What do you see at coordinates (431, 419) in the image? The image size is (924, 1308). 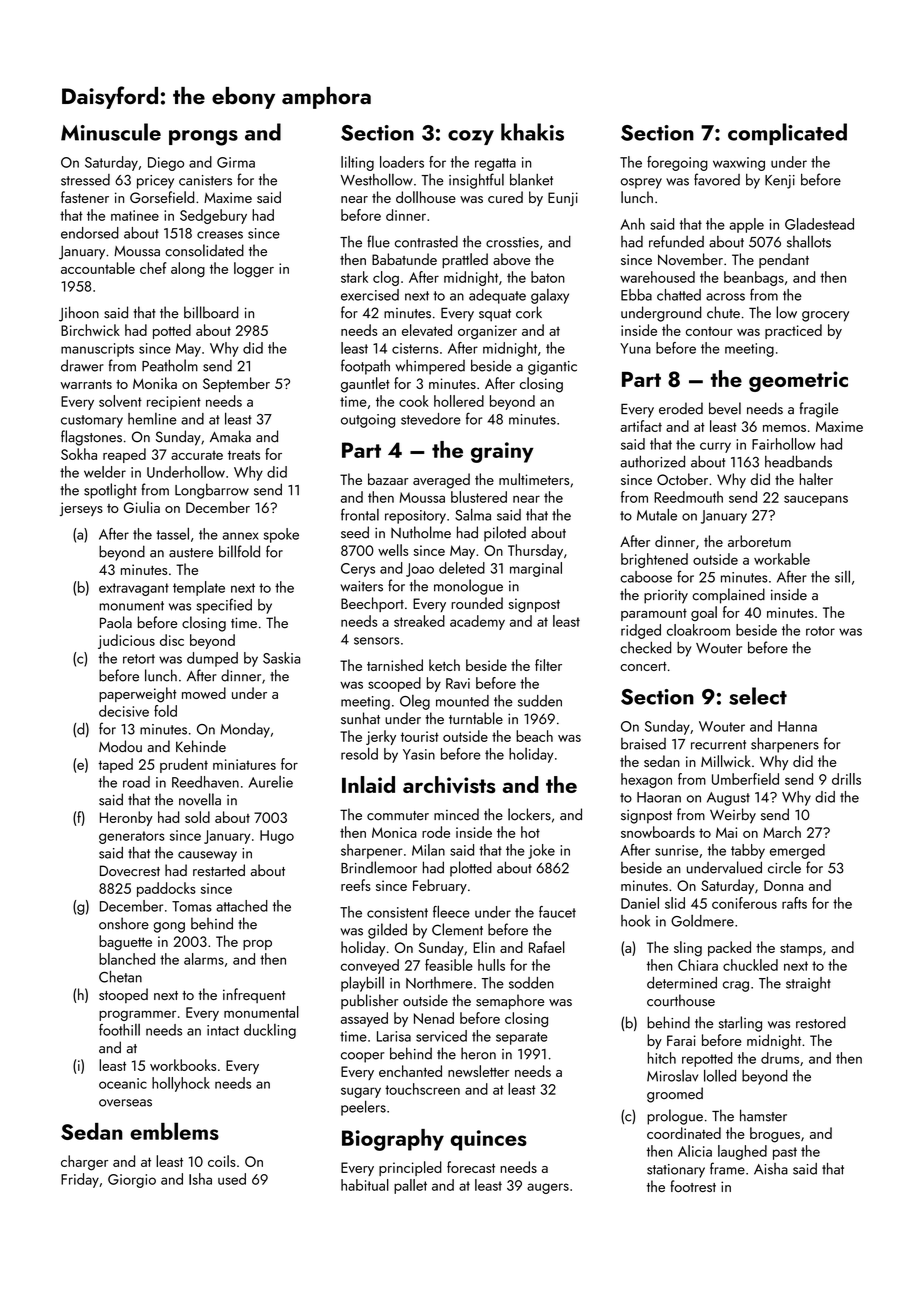 I see `stevedore` at bounding box center [431, 419].
